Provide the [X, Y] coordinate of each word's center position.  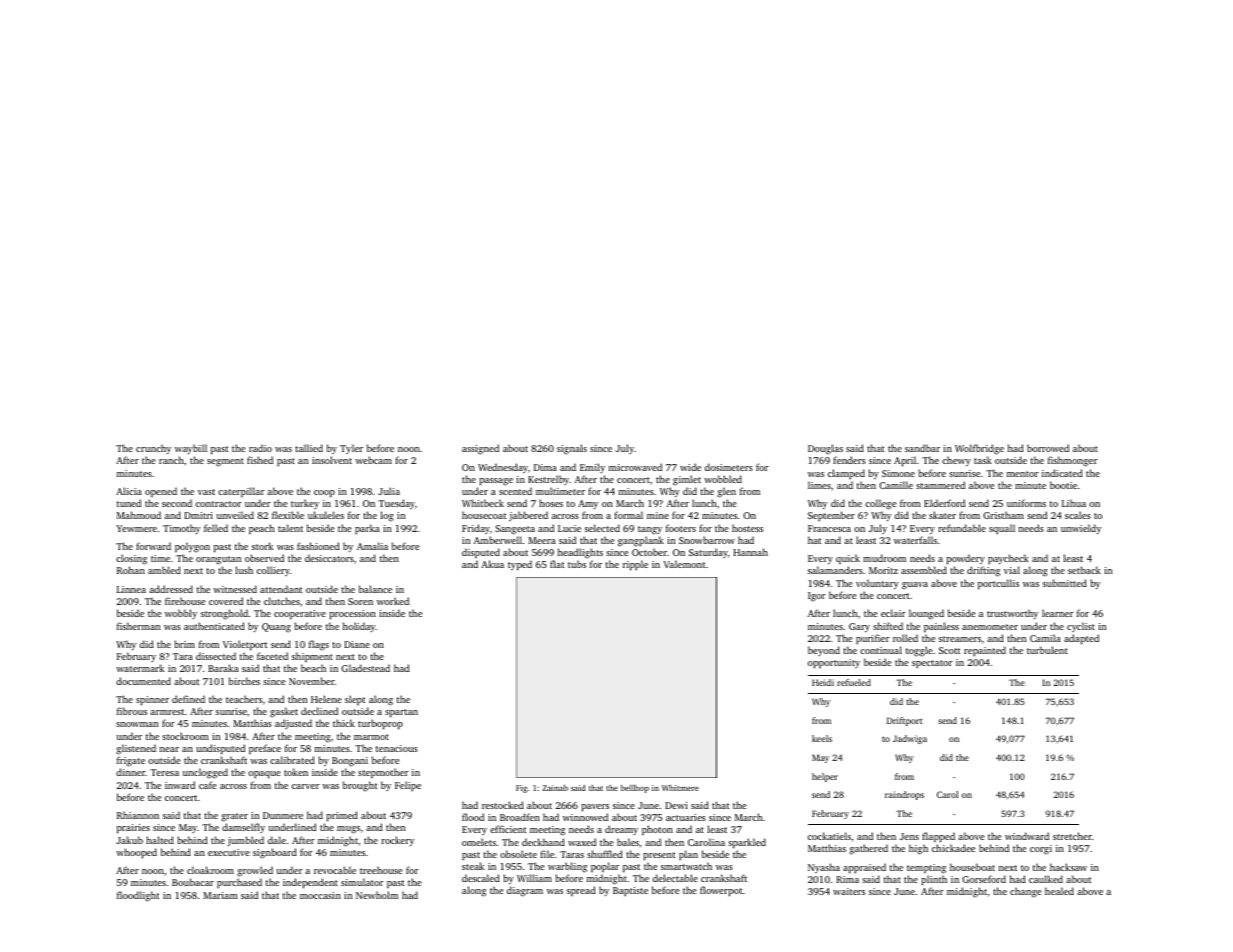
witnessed [235, 589]
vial [1012, 570]
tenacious [397, 748]
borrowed [1048, 448]
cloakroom [210, 870]
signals [572, 449]
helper [825, 777]
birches [244, 681]
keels [822, 738]
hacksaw [1068, 867]
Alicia [129, 491]
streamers [960, 639]
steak [473, 866]
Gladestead [365, 668]
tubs [577, 564]
